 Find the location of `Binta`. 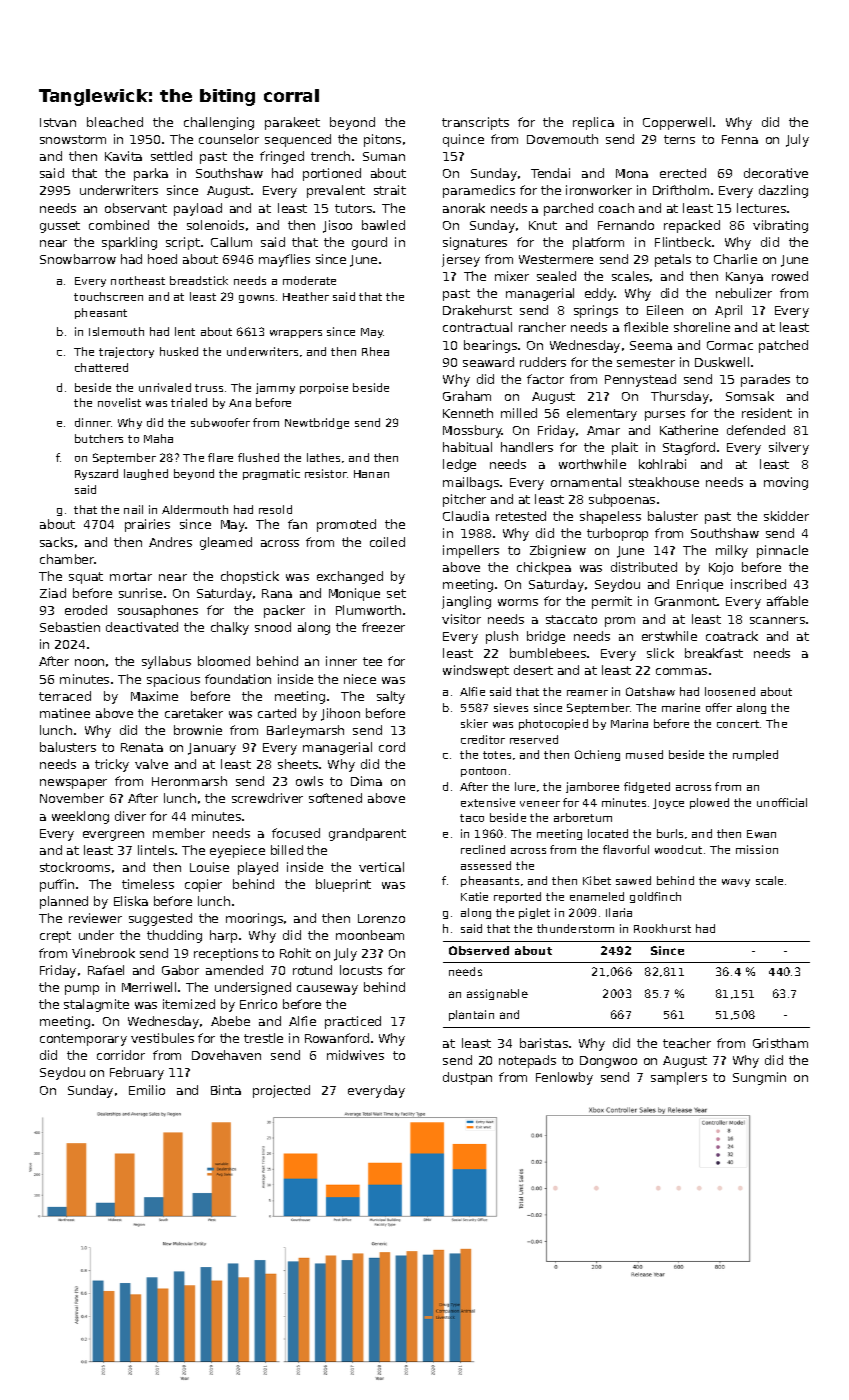

Binta is located at coordinates (226, 1090).
